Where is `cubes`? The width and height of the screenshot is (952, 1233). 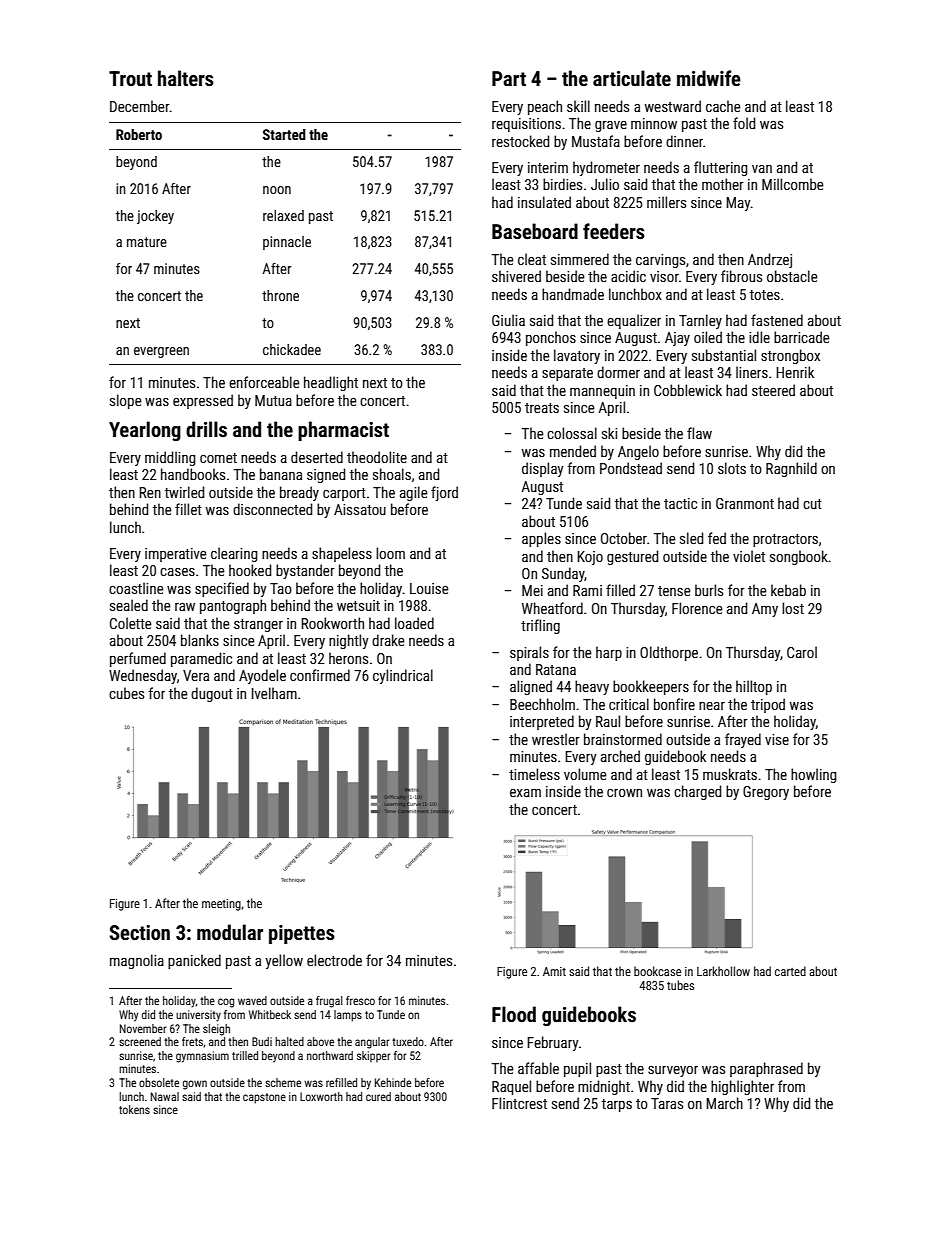
cubes is located at coordinates (126, 693).
